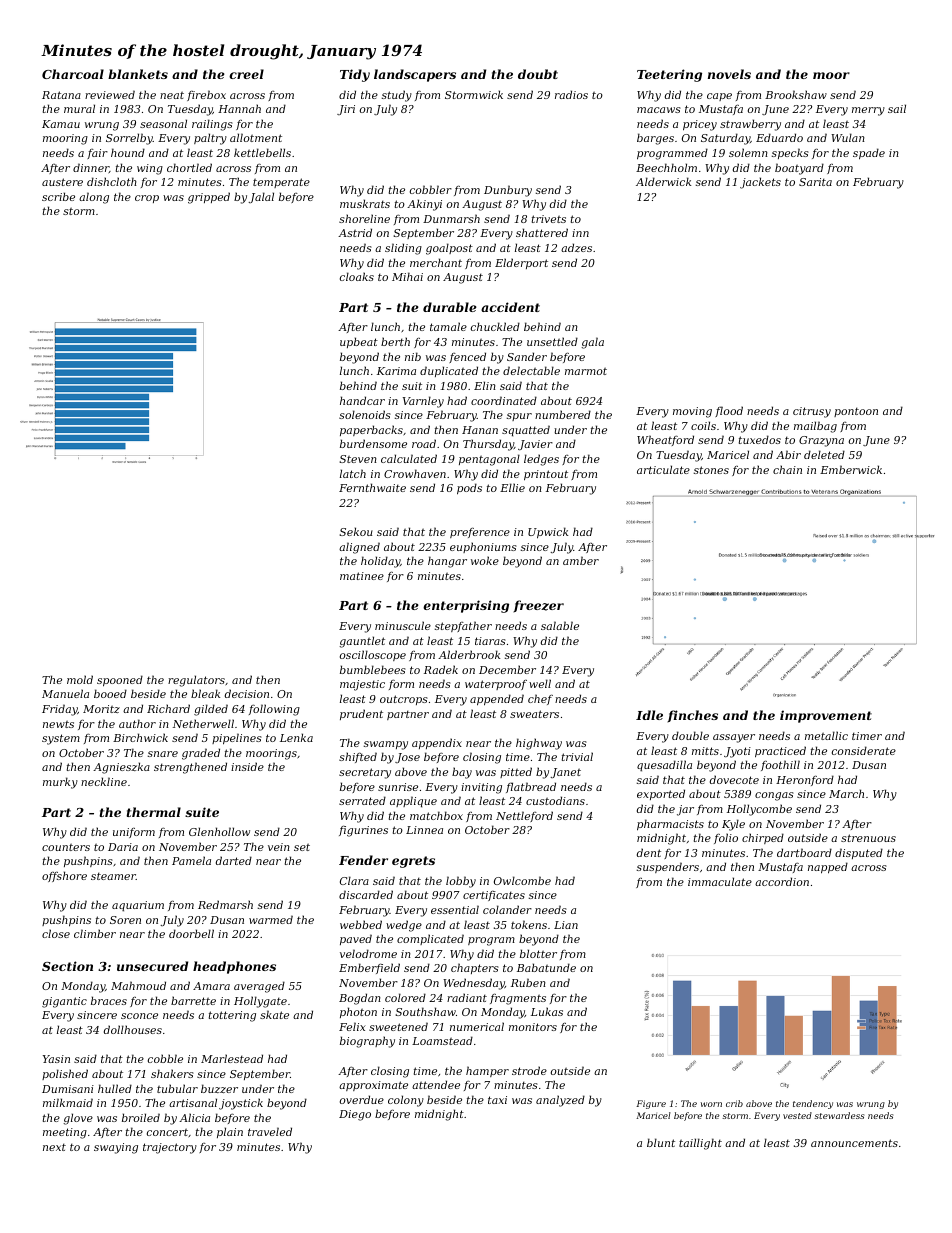 Image resolution: width=952 pixels, height=1233 pixels. Describe the element at coordinates (508, 191) in the screenshot. I see `Dunbury` at that location.
